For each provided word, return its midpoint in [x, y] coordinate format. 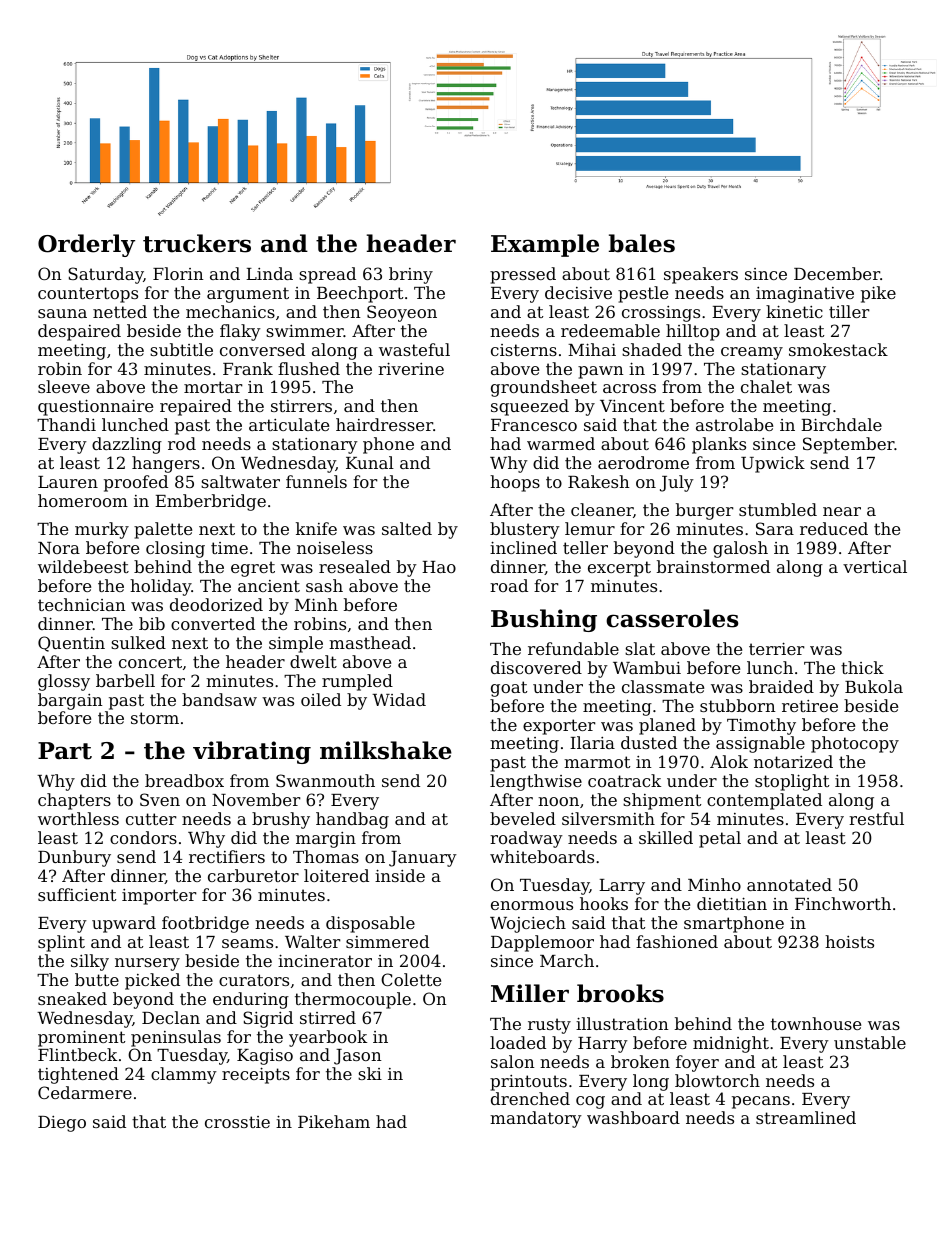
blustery [525, 530]
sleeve [64, 386]
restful [876, 818]
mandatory [536, 1119]
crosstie [237, 1122]
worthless [78, 818]
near [842, 511]
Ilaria [592, 742]
